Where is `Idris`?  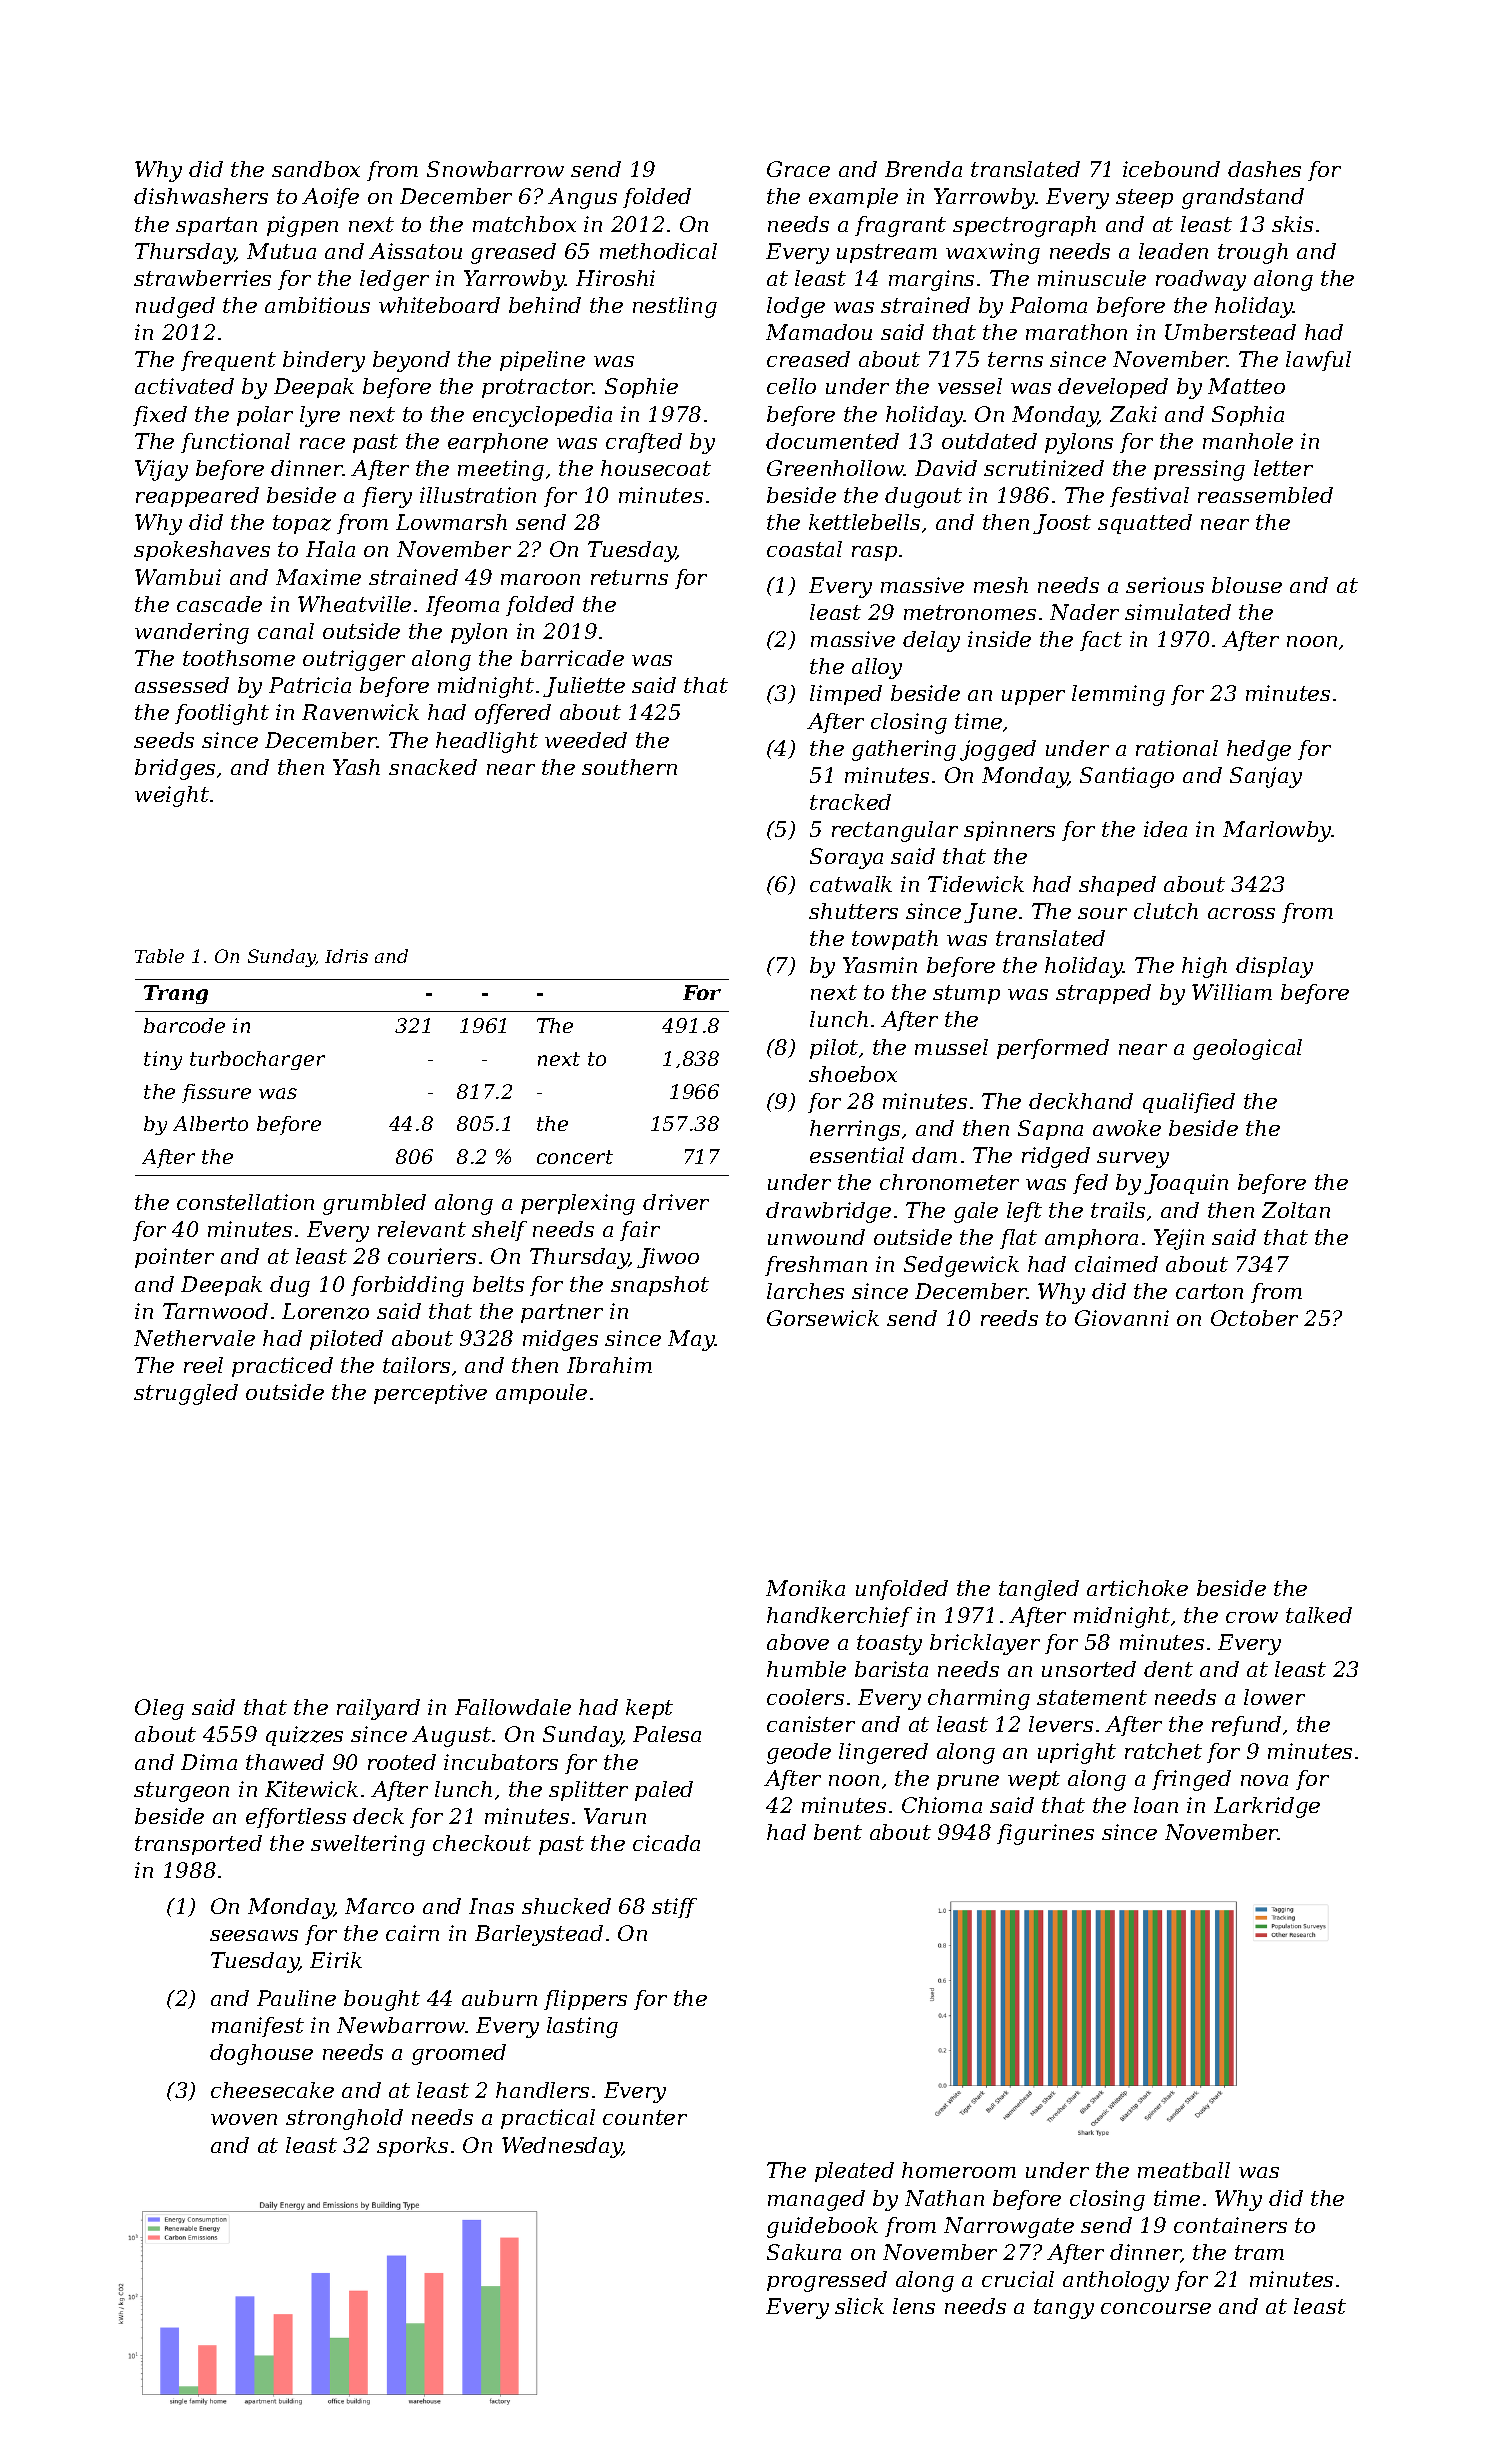
Idris is located at coordinates (346, 956).
